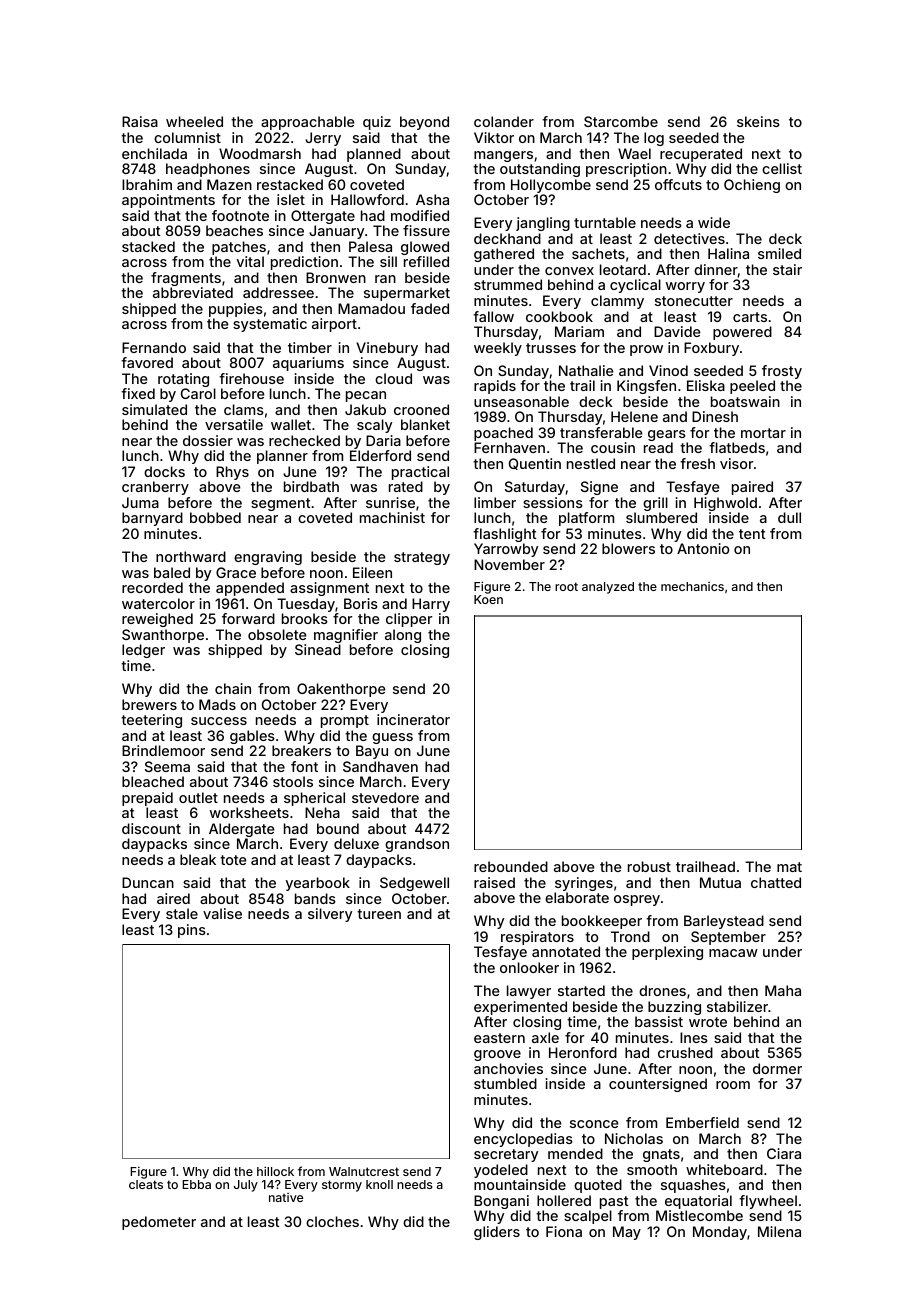 Image resolution: width=924 pixels, height=1308 pixels. I want to click on Mutua, so click(720, 882).
